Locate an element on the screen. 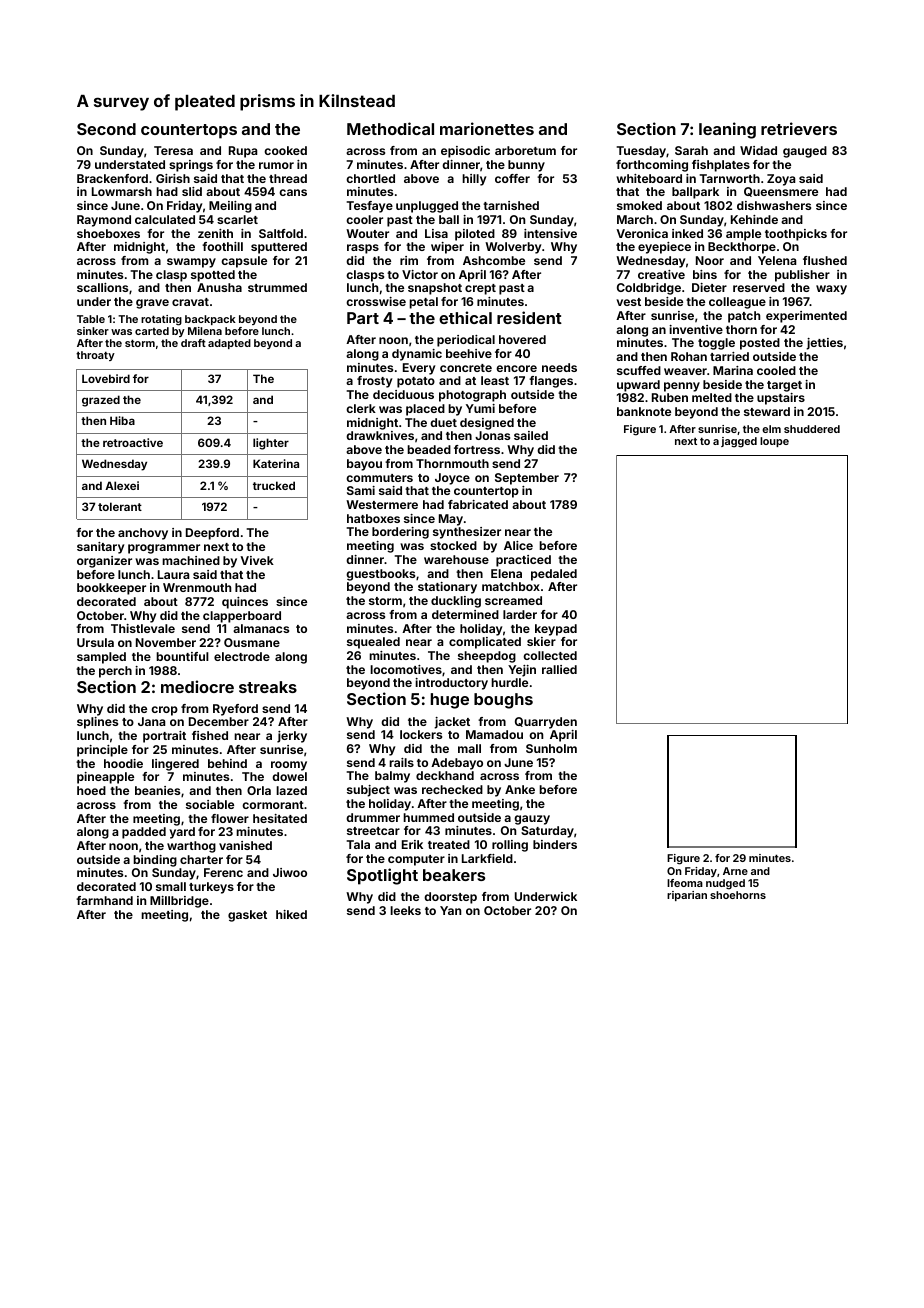  Brackenford is located at coordinates (112, 178).
